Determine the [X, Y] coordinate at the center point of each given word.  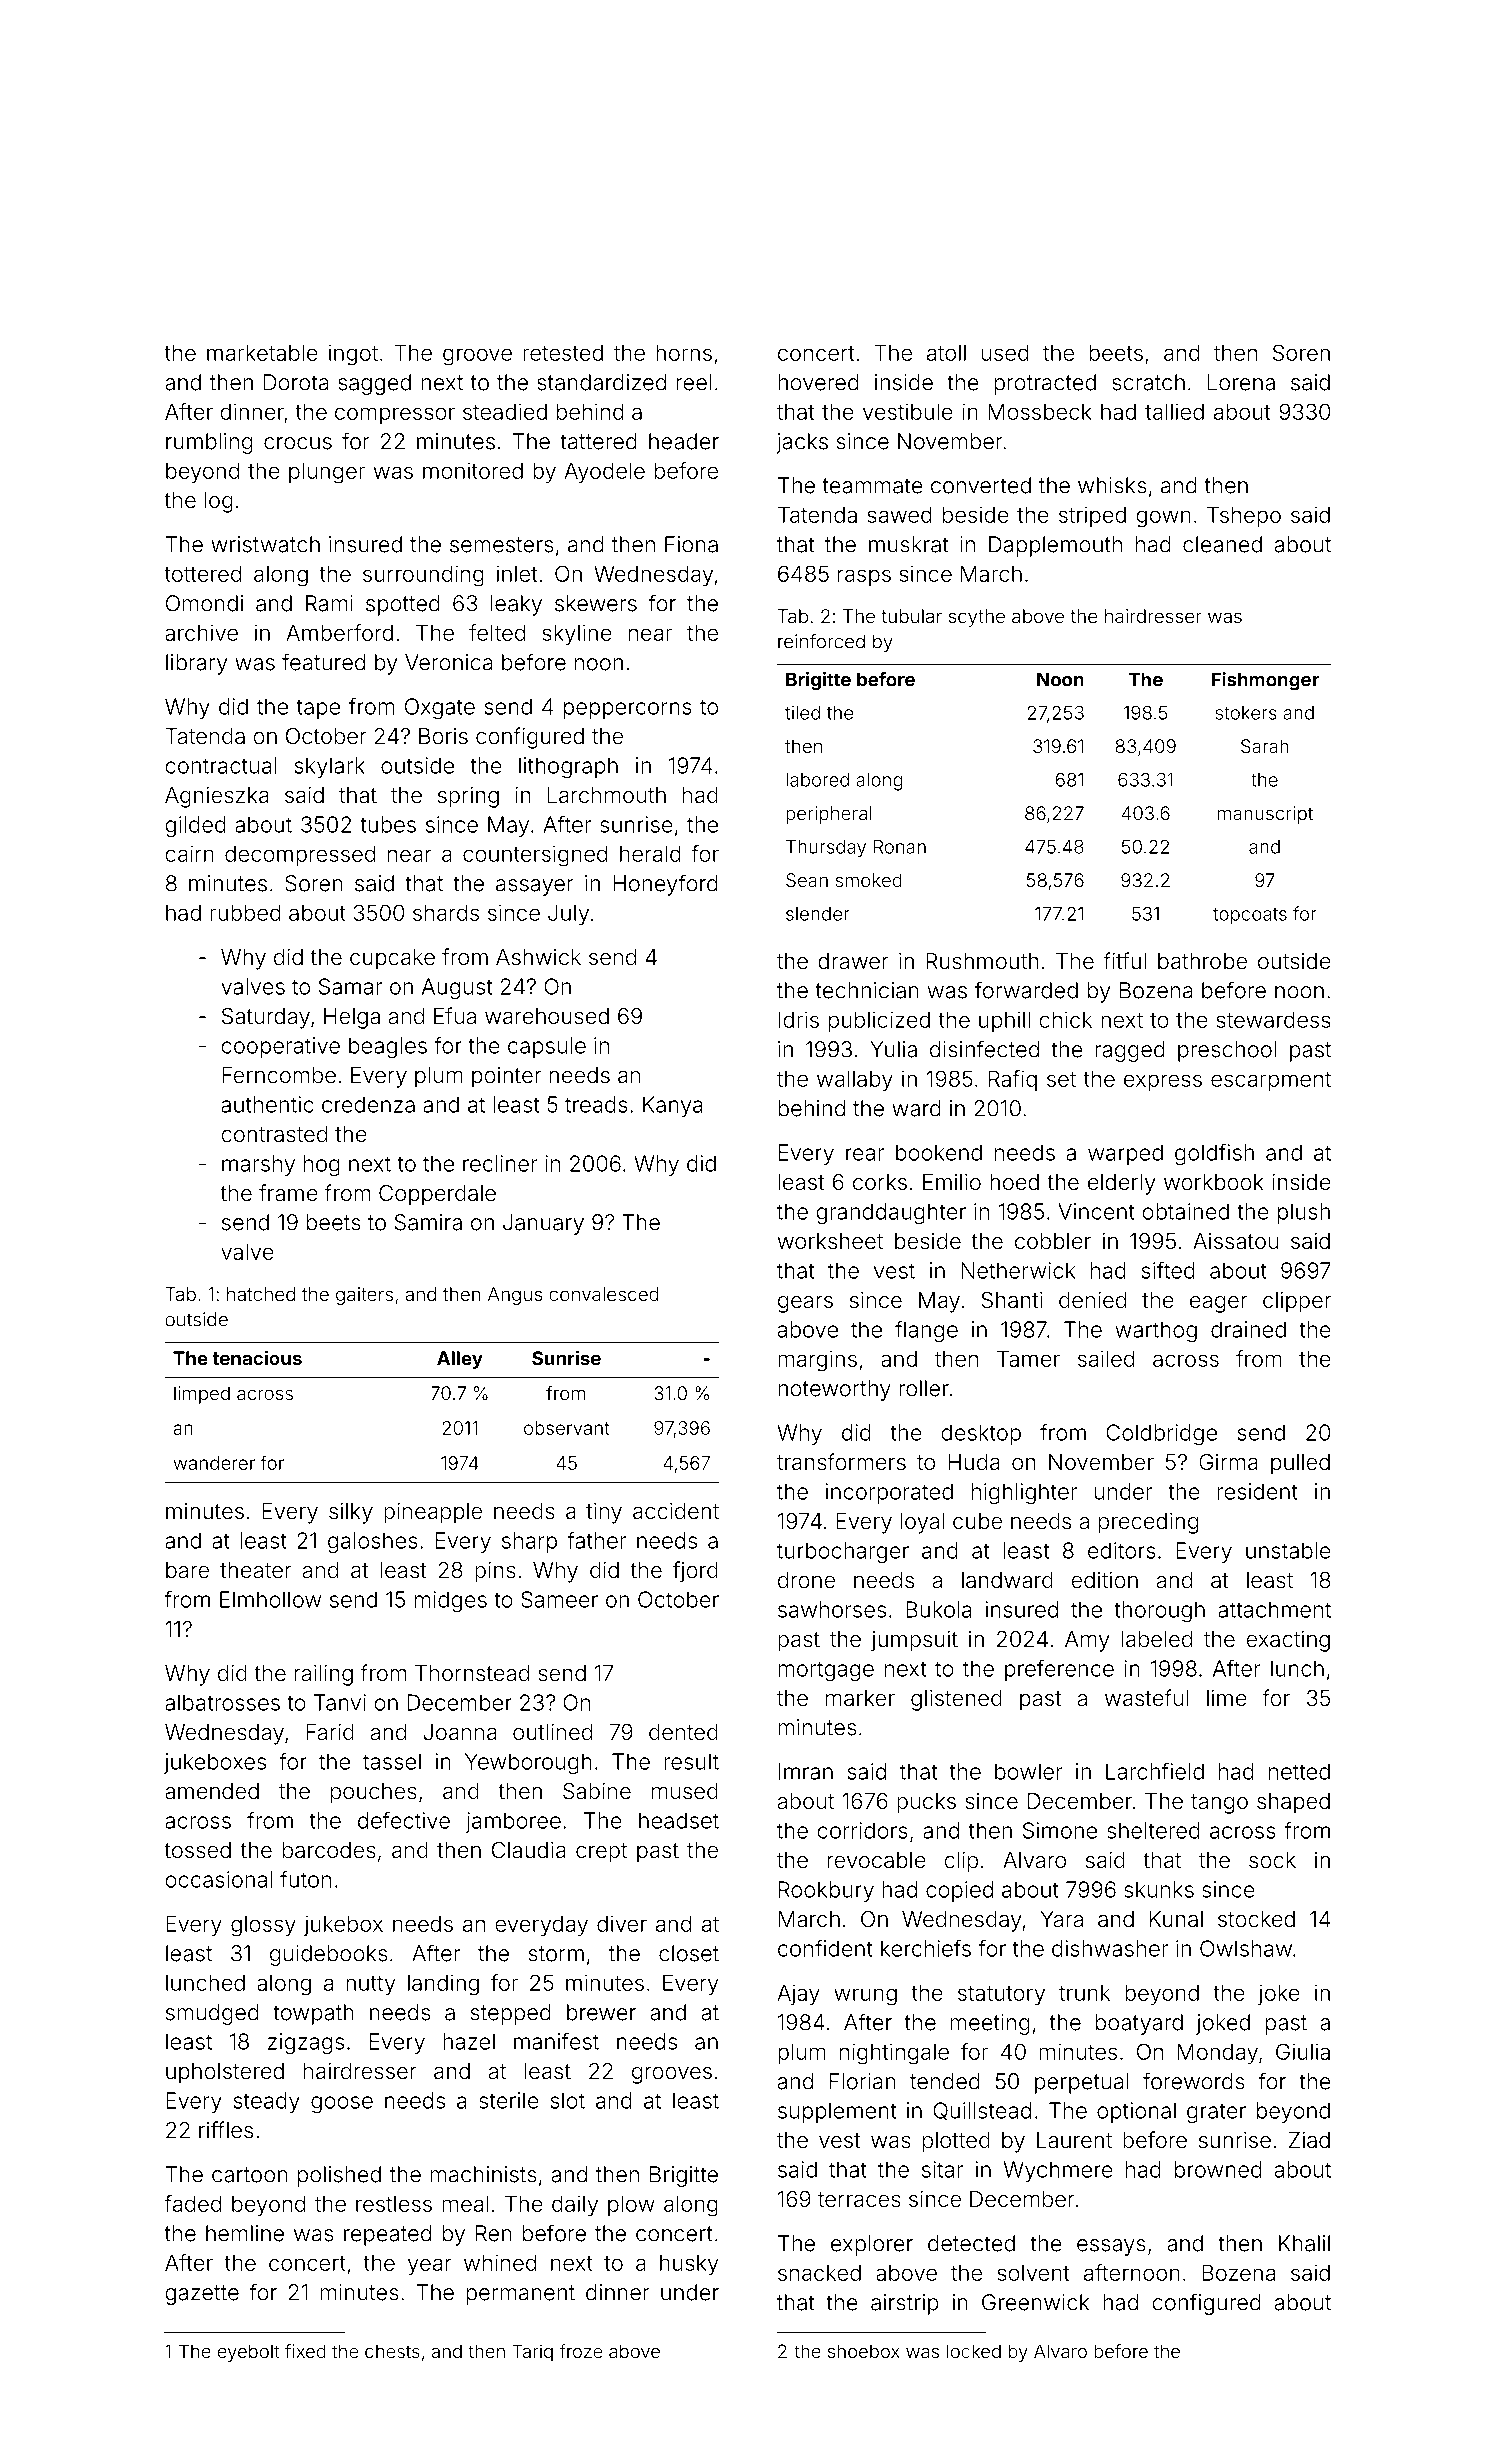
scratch [1148, 382]
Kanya [673, 1106]
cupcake [392, 959]
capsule [547, 1047]
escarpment [1271, 1081]
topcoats [1250, 916]
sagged [374, 384]
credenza [368, 1104]
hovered [818, 382]
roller [924, 1388]
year [430, 2267]
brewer [601, 2012]
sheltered [1153, 1830]
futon [305, 1879]
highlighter [1024, 1493]
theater [255, 1570]
